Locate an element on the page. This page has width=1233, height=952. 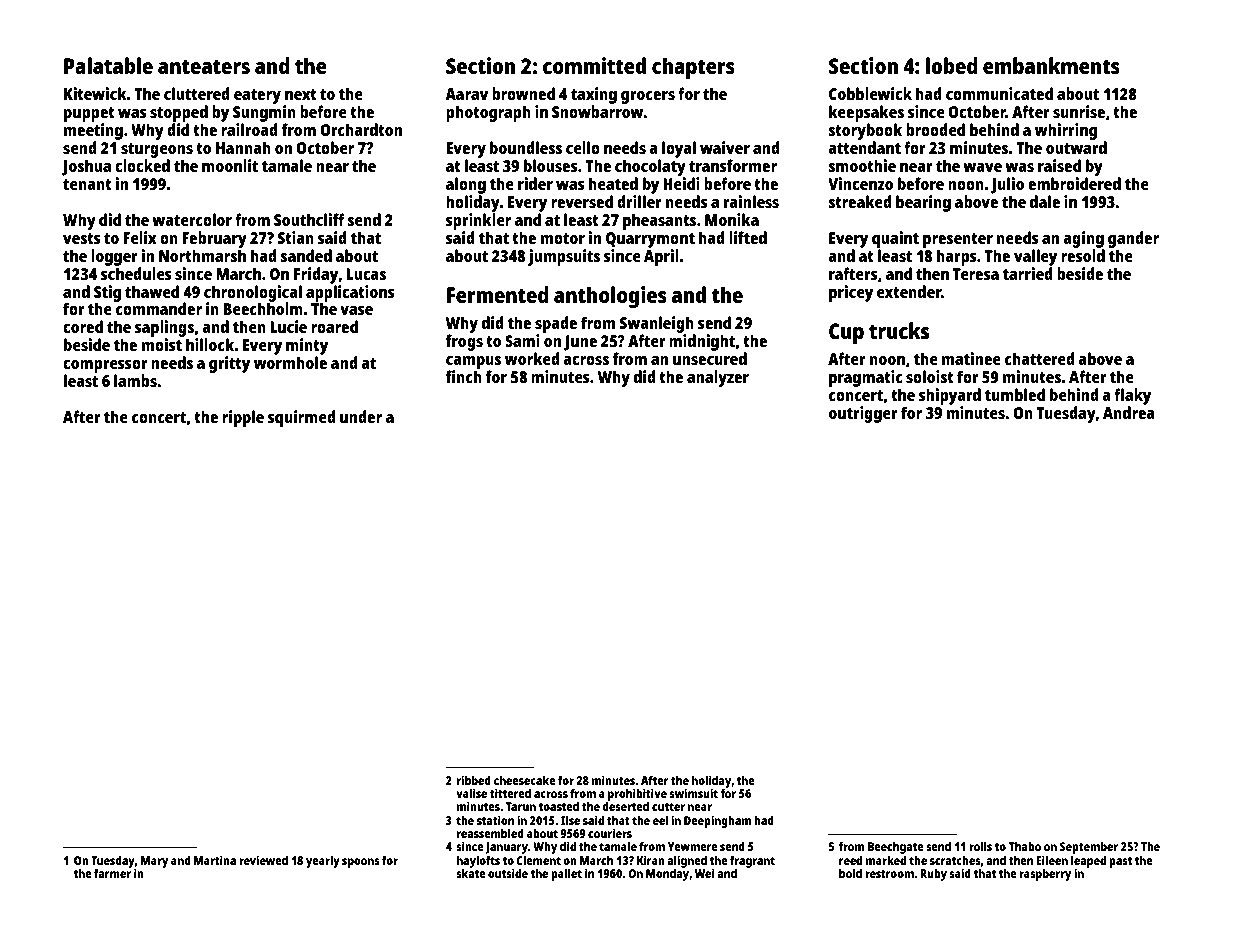
lambs is located at coordinates (135, 380).
